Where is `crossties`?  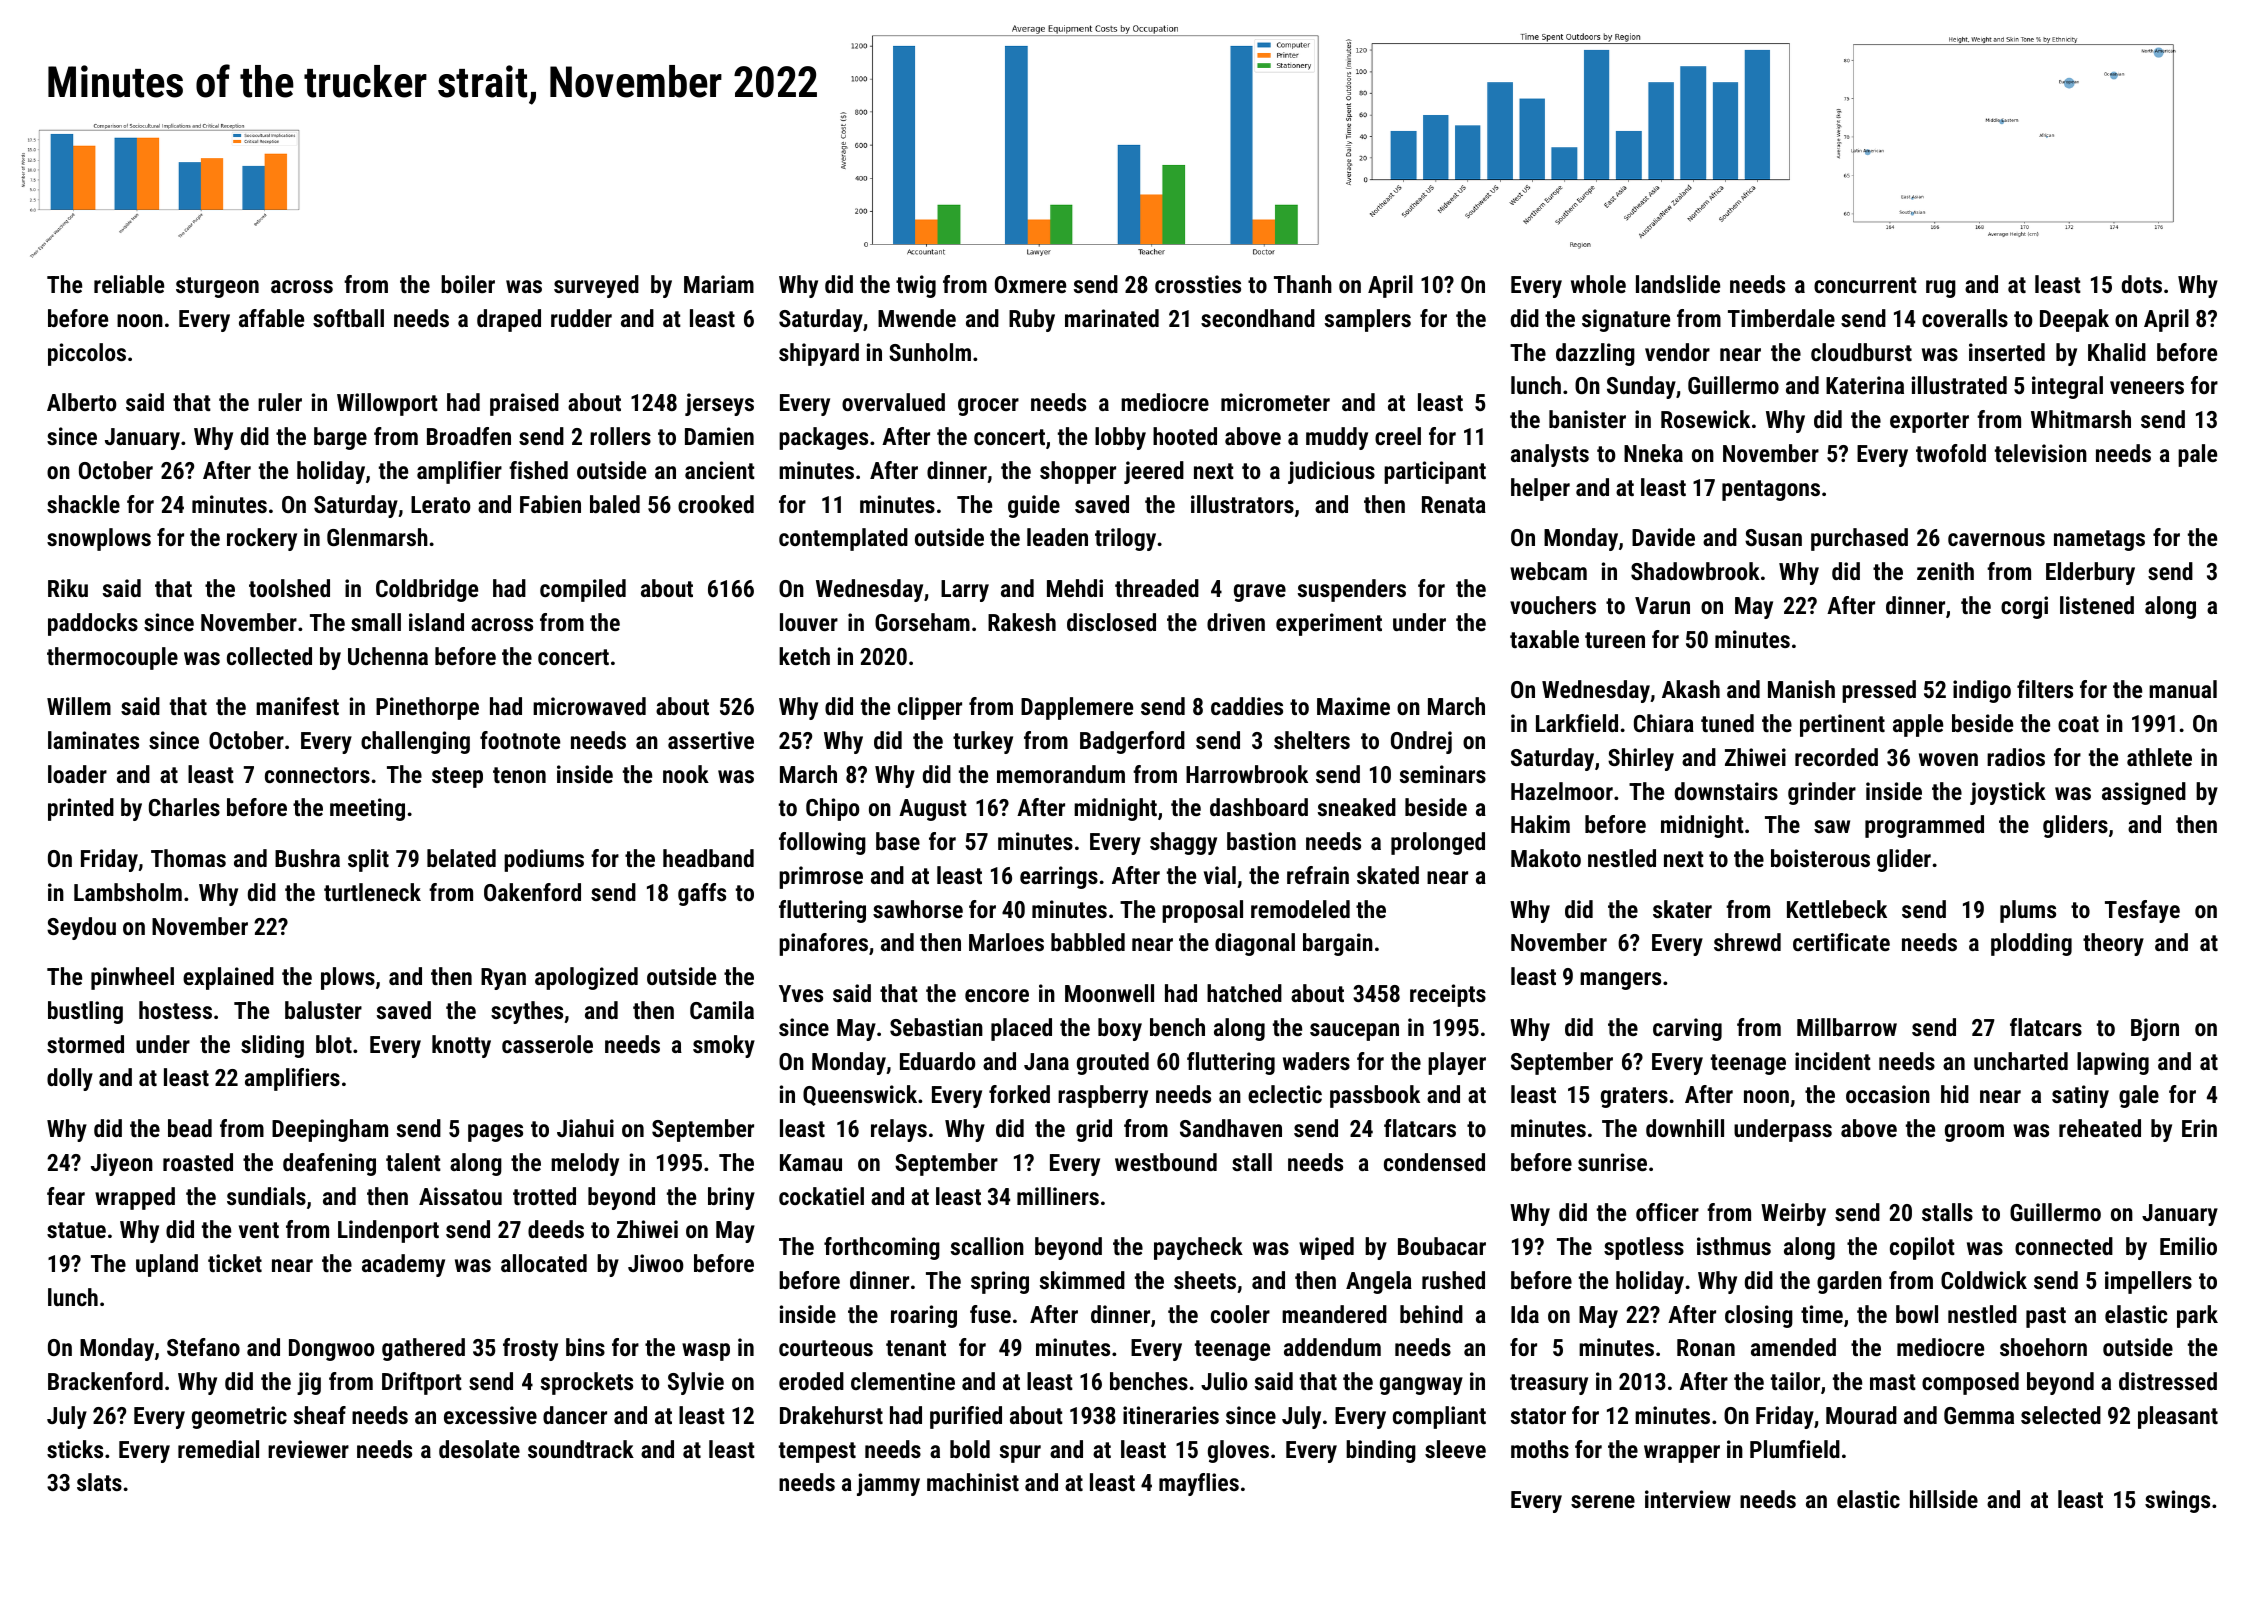
crossties is located at coordinates (1198, 284).
